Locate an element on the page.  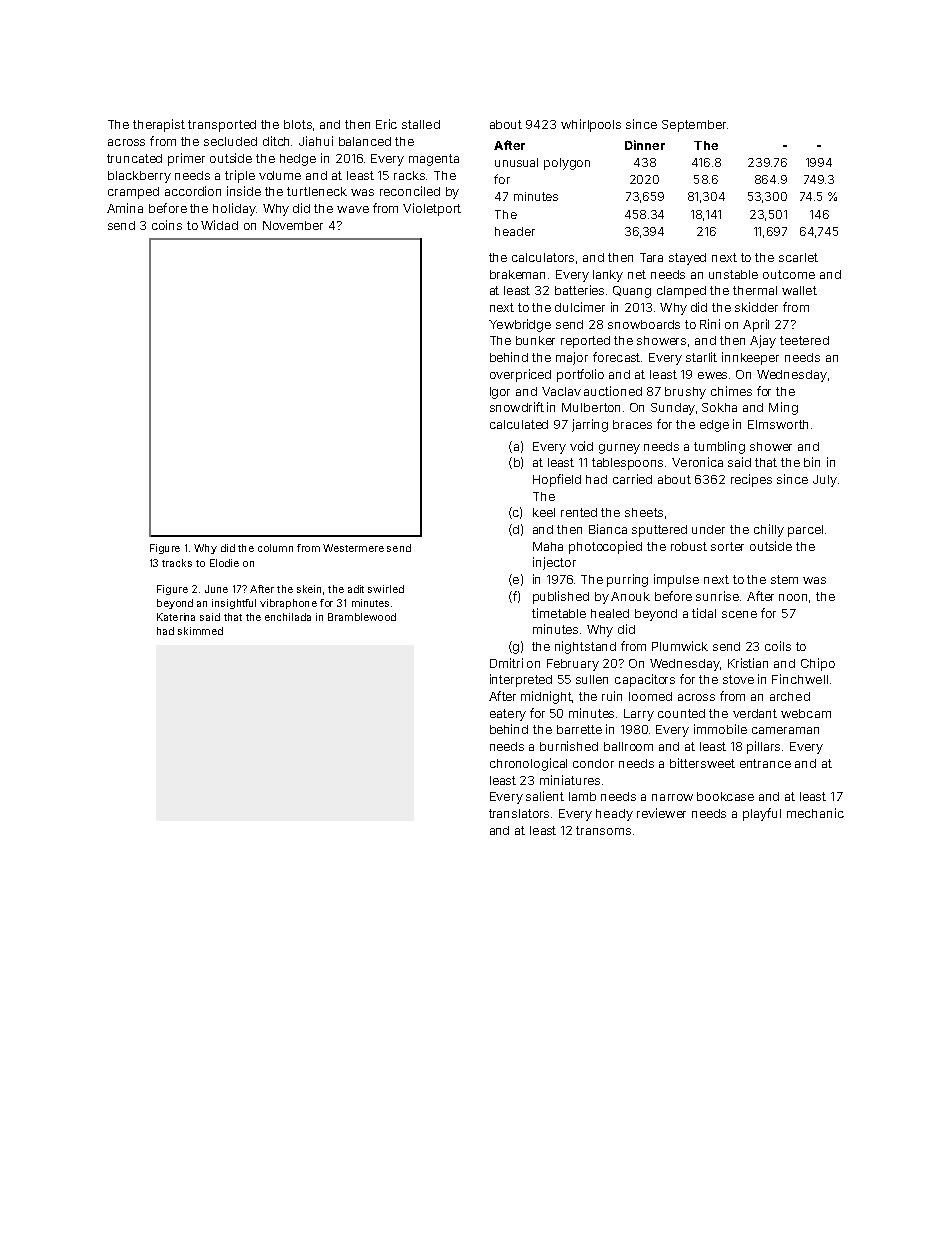
column is located at coordinates (275, 548).
